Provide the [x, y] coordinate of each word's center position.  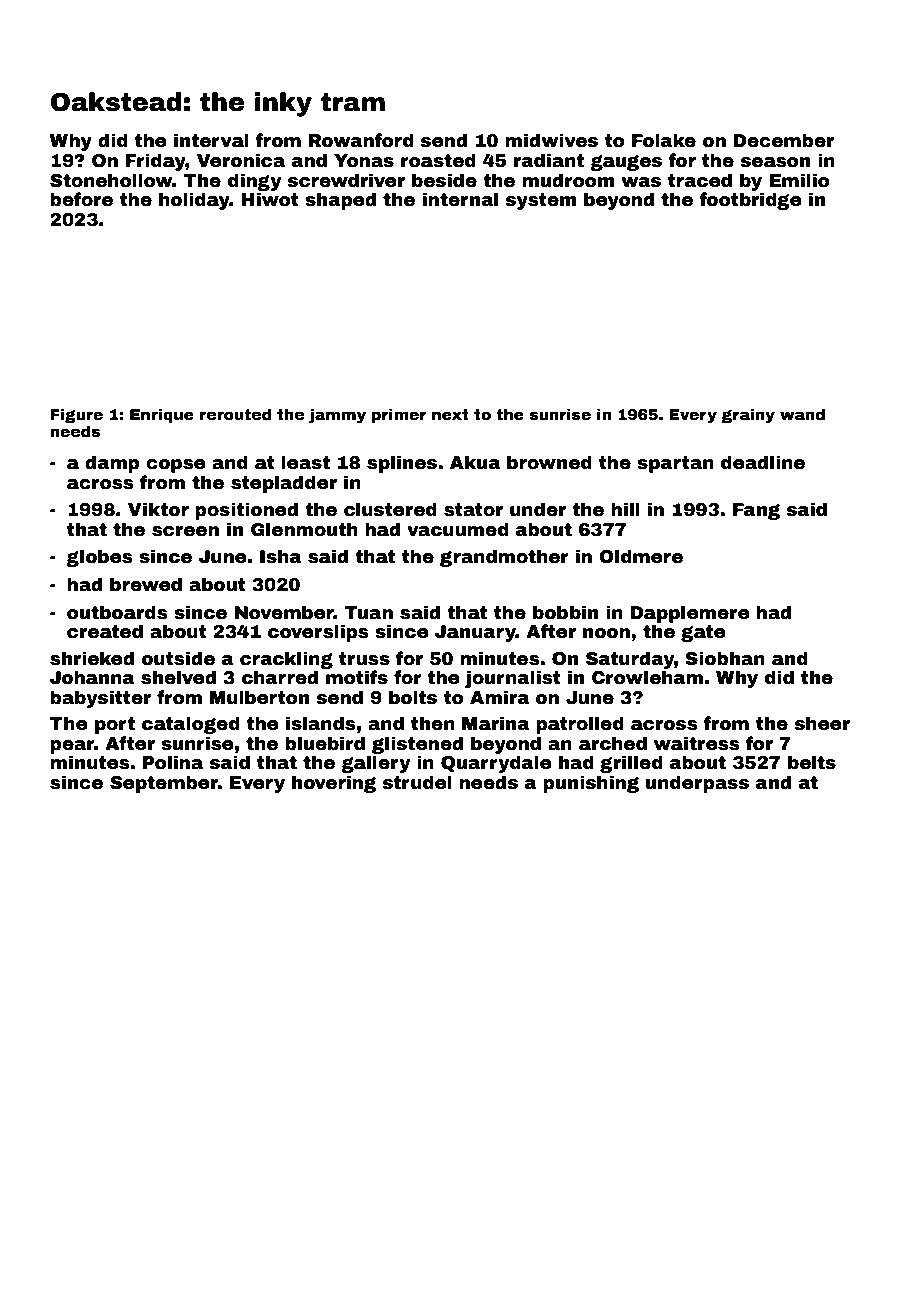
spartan [675, 464]
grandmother [504, 558]
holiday [194, 201]
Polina [173, 762]
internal [460, 199]
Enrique [162, 415]
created [105, 631]
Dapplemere [690, 614]
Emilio [799, 180]
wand [802, 414]
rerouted [235, 414]
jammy [337, 416]
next [450, 415]
